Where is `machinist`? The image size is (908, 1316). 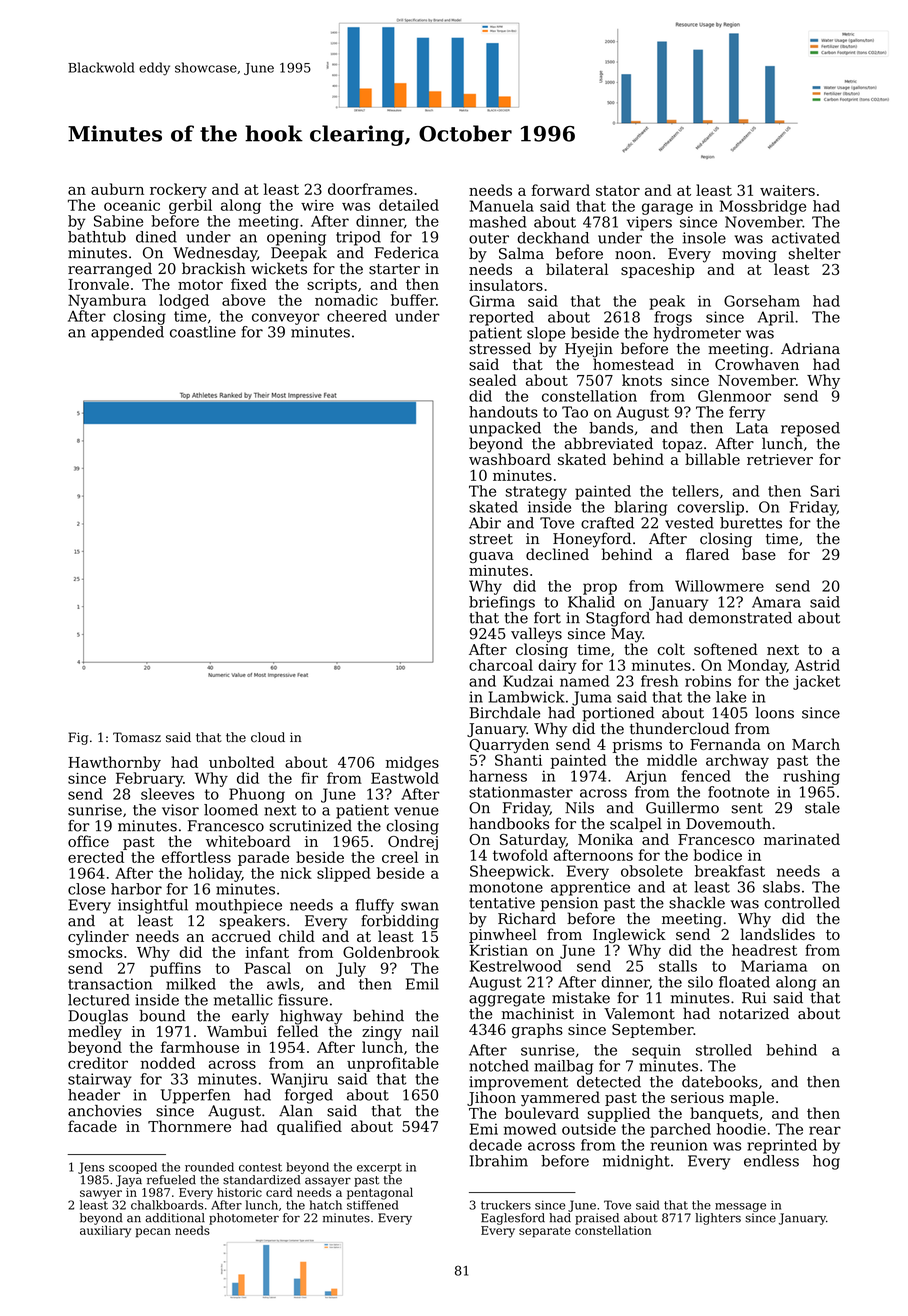 machinist is located at coordinates (538, 1013).
